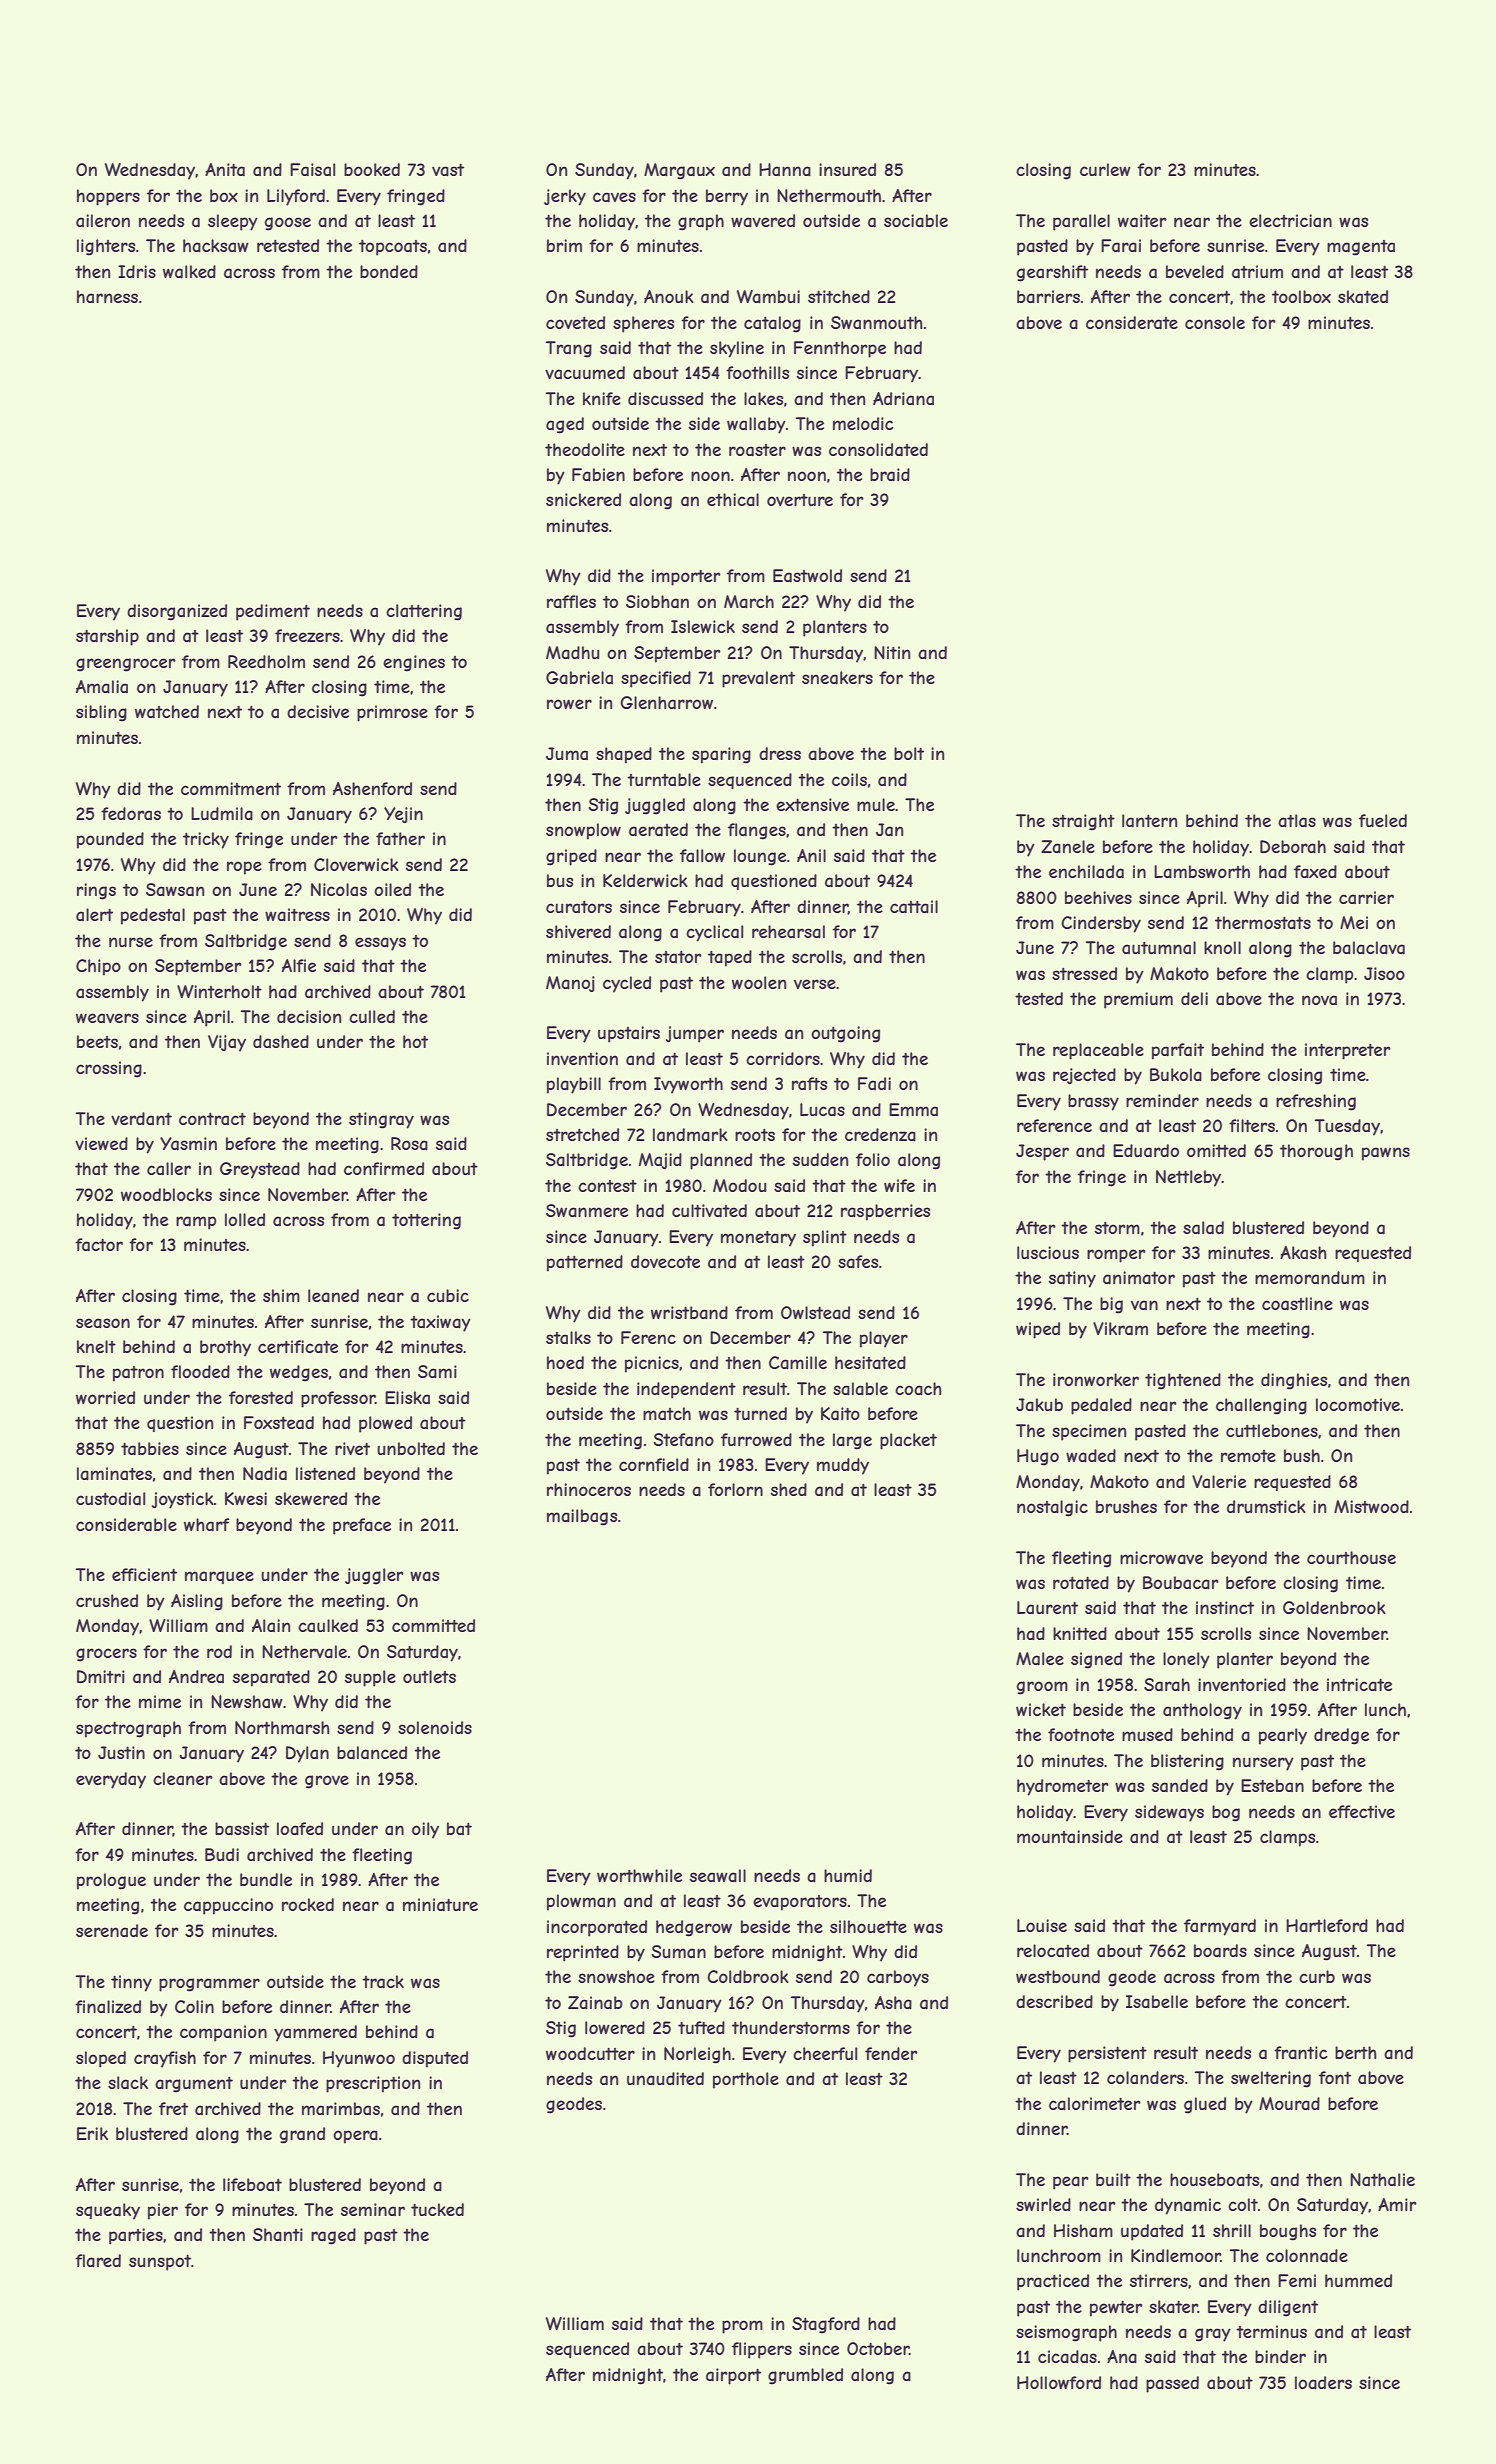 The image size is (1496, 2464). I want to click on barriers, so click(1048, 296).
